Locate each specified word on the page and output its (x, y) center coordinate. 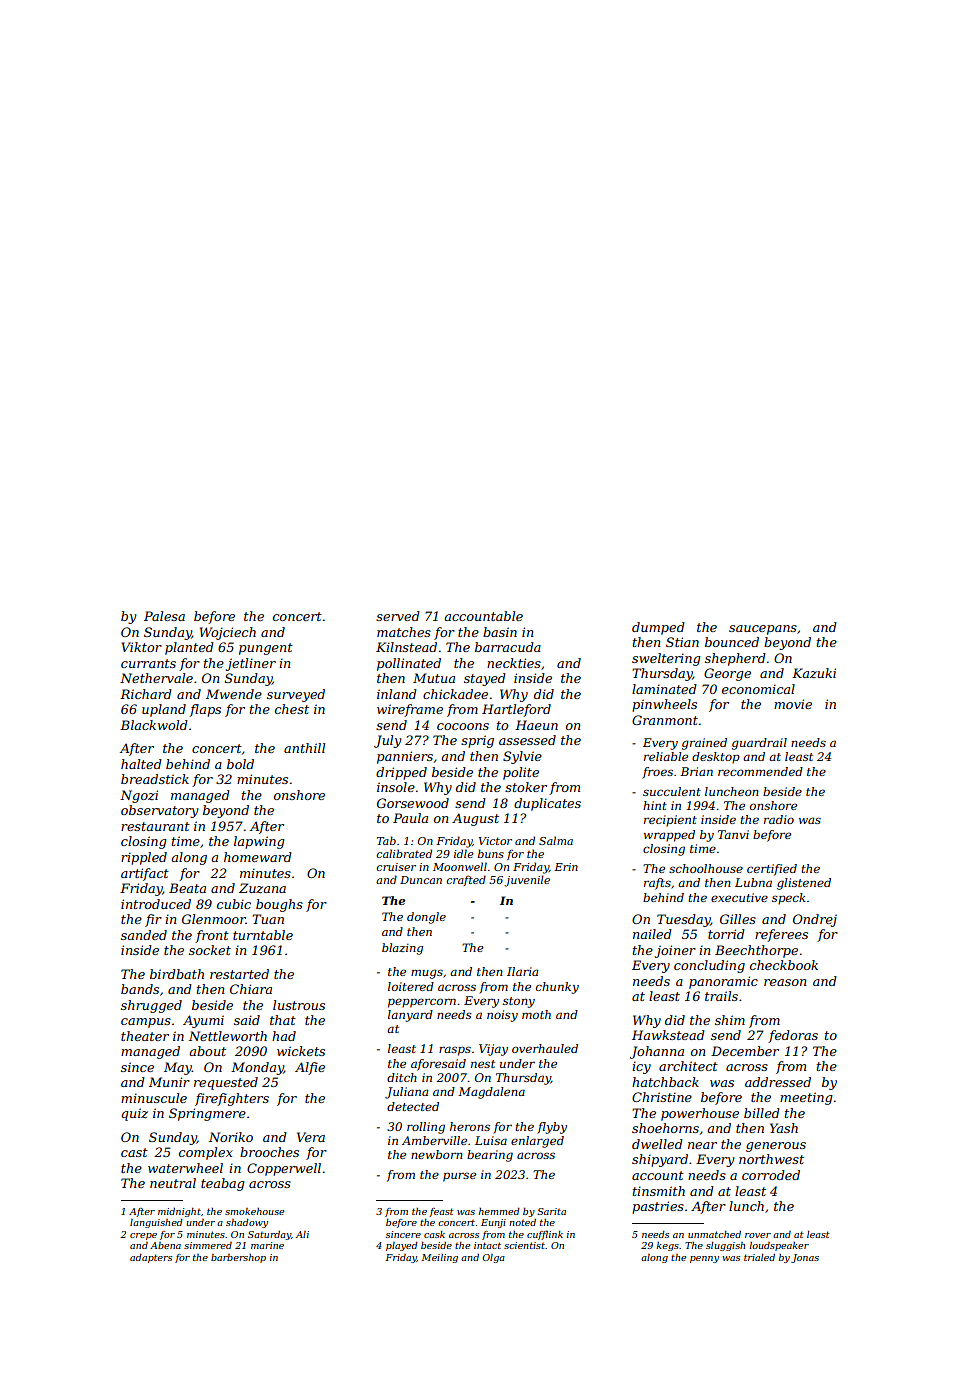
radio (779, 819)
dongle (426, 918)
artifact (145, 874)
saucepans (763, 630)
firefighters (232, 1099)
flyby (552, 1128)
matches (404, 632)
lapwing (259, 842)
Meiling (440, 1258)
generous (776, 1147)
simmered (208, 1245)
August (475, 819)
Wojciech (228, 633)
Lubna (753, 882)
